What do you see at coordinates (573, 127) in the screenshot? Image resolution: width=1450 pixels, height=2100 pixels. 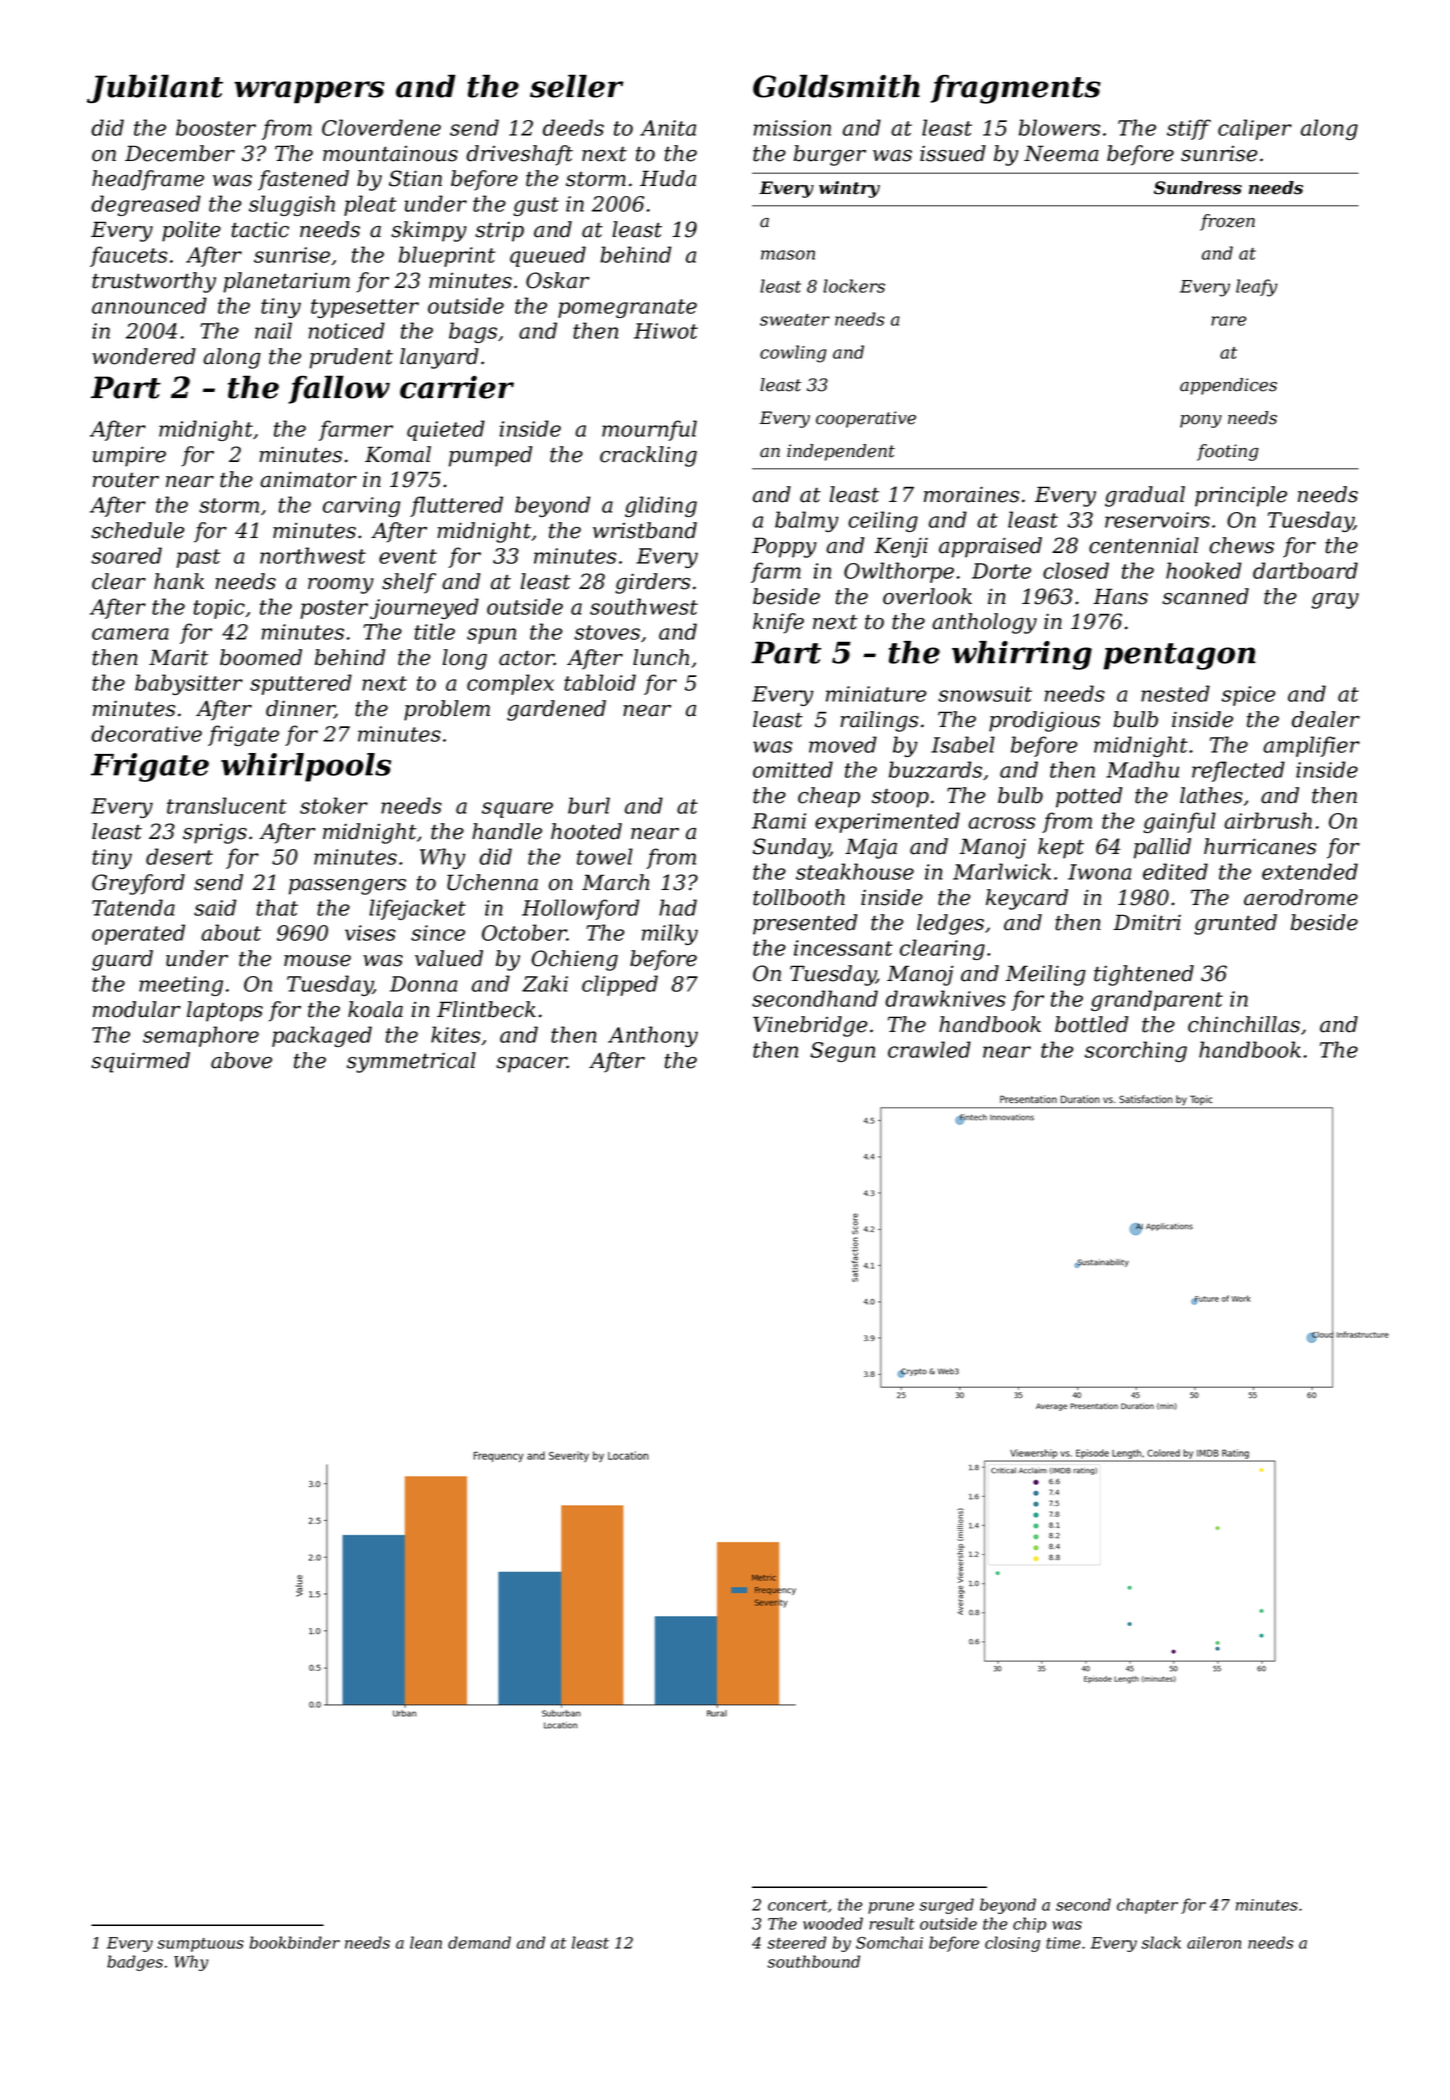 I see `deeds` at bounding box center [573, 127].
